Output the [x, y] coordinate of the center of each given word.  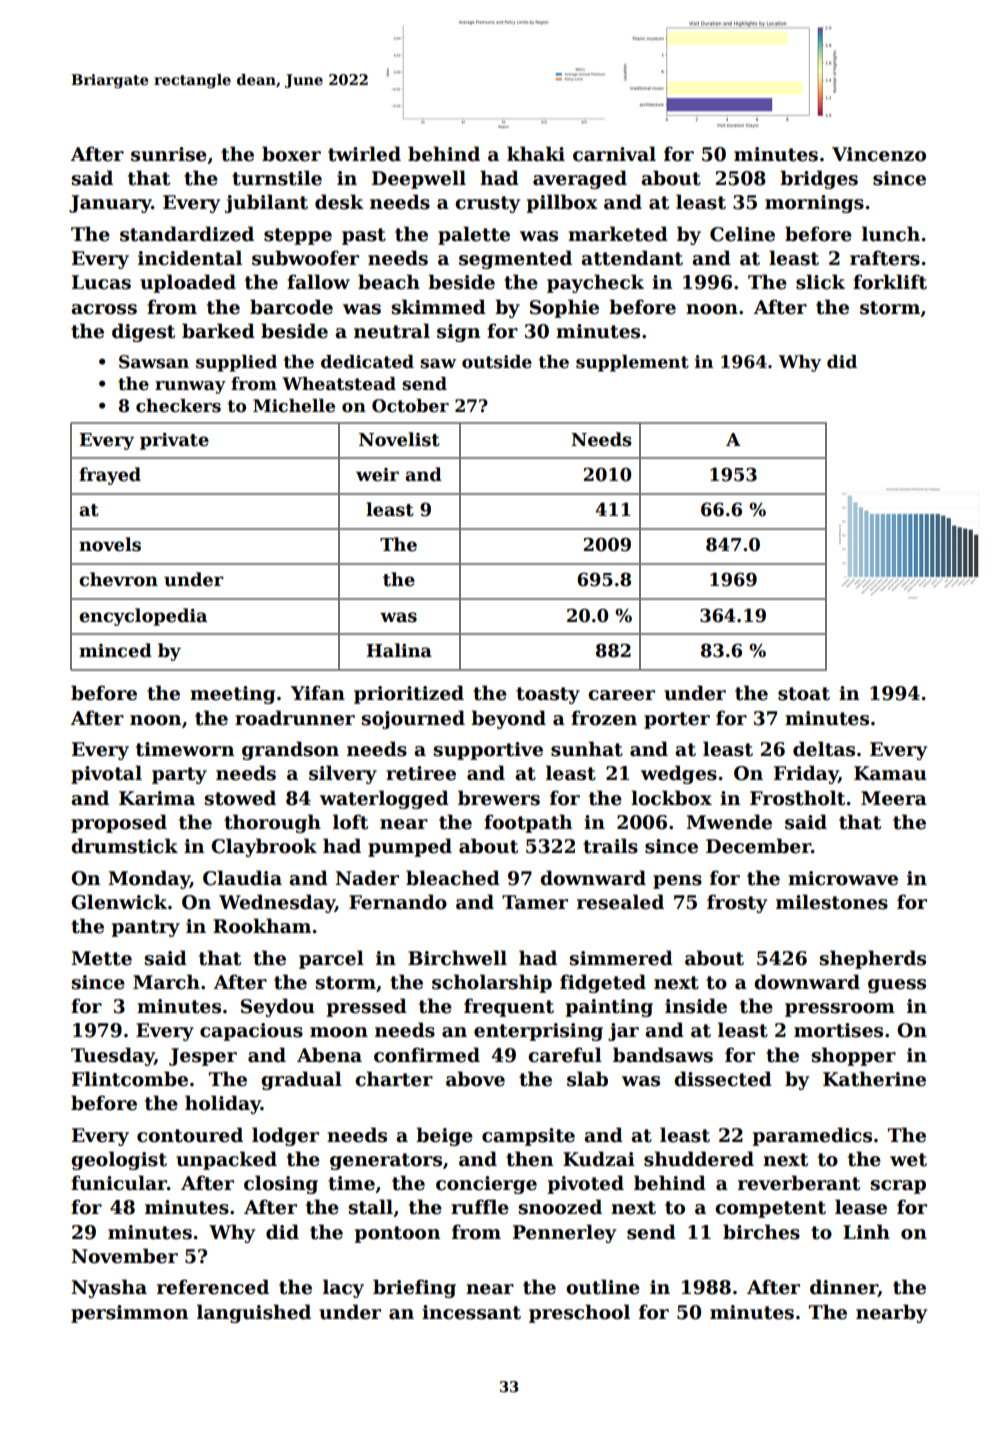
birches [761, 1232]
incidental [190, 258]
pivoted [586, 1184]
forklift [890, 282]
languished [254, 1313]
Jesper [203, 1057]
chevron [118, 579]
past [364, 236]
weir [377, 475]
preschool [579, 1313]
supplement [632, 363]
